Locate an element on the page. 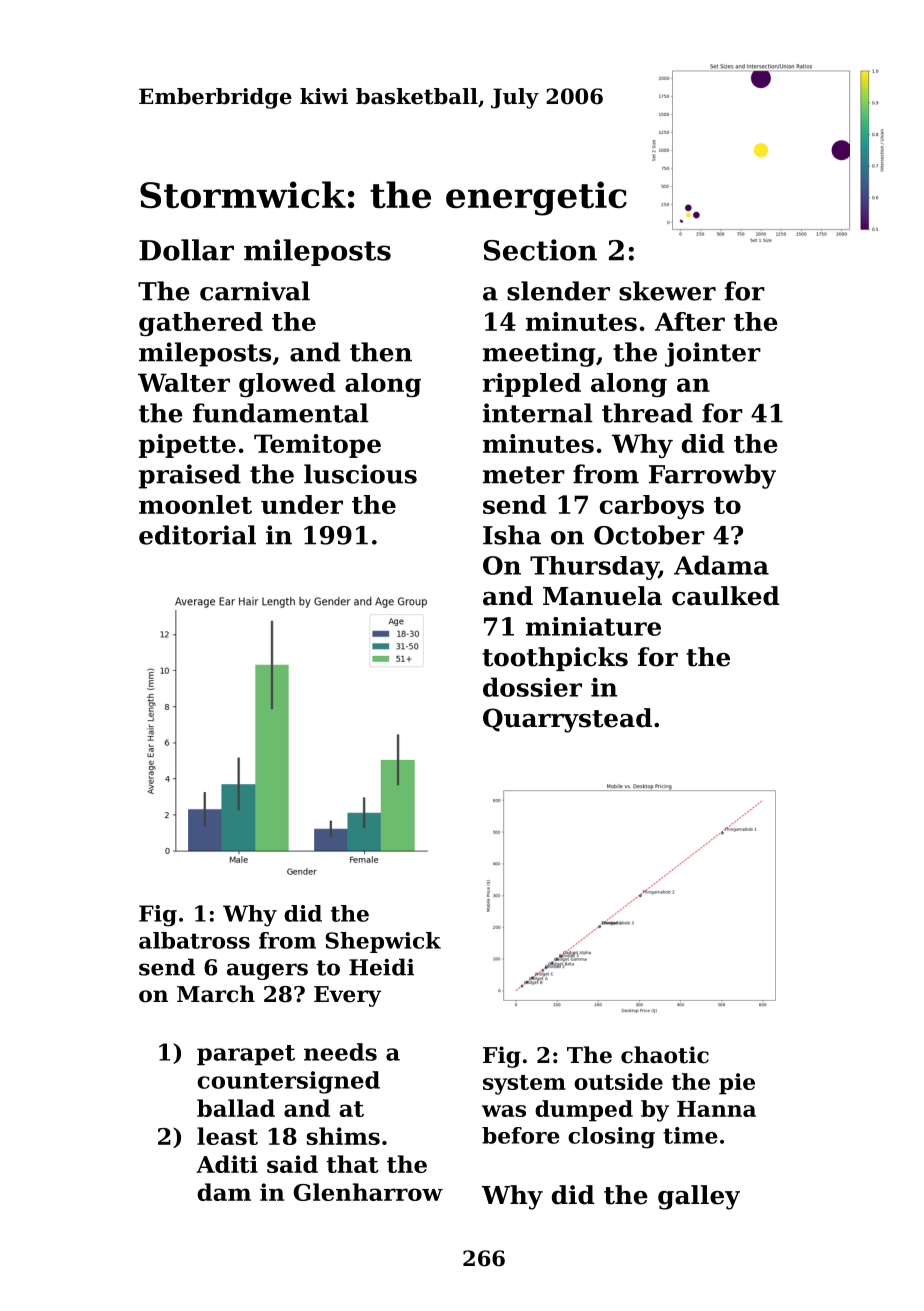 The image size is (924, 1311). Isha is located at coordinates (512, 535).
